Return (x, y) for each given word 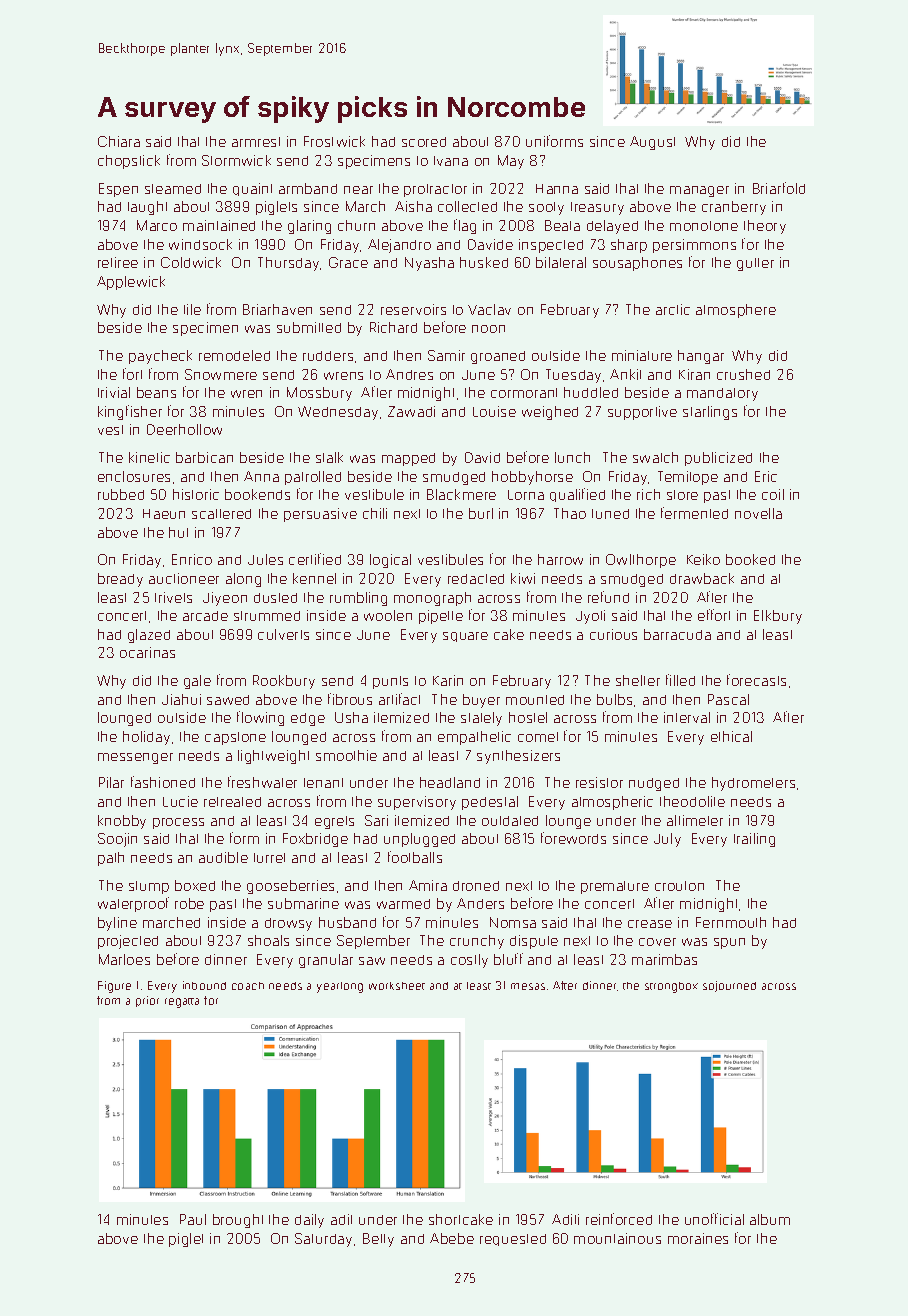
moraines (698, 1238)
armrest (256, 142)
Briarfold (779, 188)
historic (196, 494)
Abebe (452, 1238)
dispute (534, 942)
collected (467, 206)
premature (615, 887)
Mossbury (319, 394)
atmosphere (736, 311)
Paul (193, 1219)
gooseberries (290, 887)
